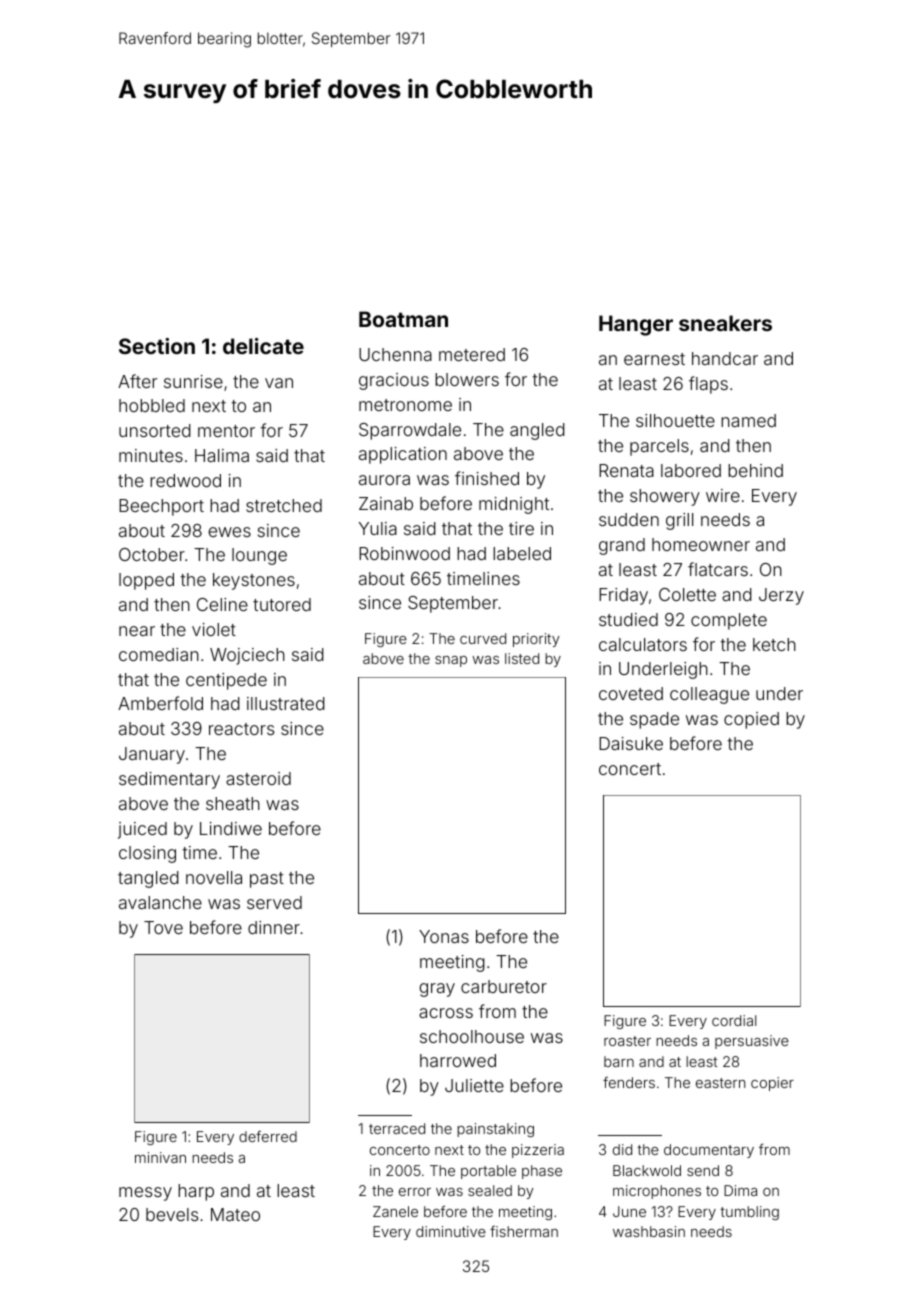  Describe the element at coordinates (258, 778) in the screenshot. I see `asteroid` at that location.
